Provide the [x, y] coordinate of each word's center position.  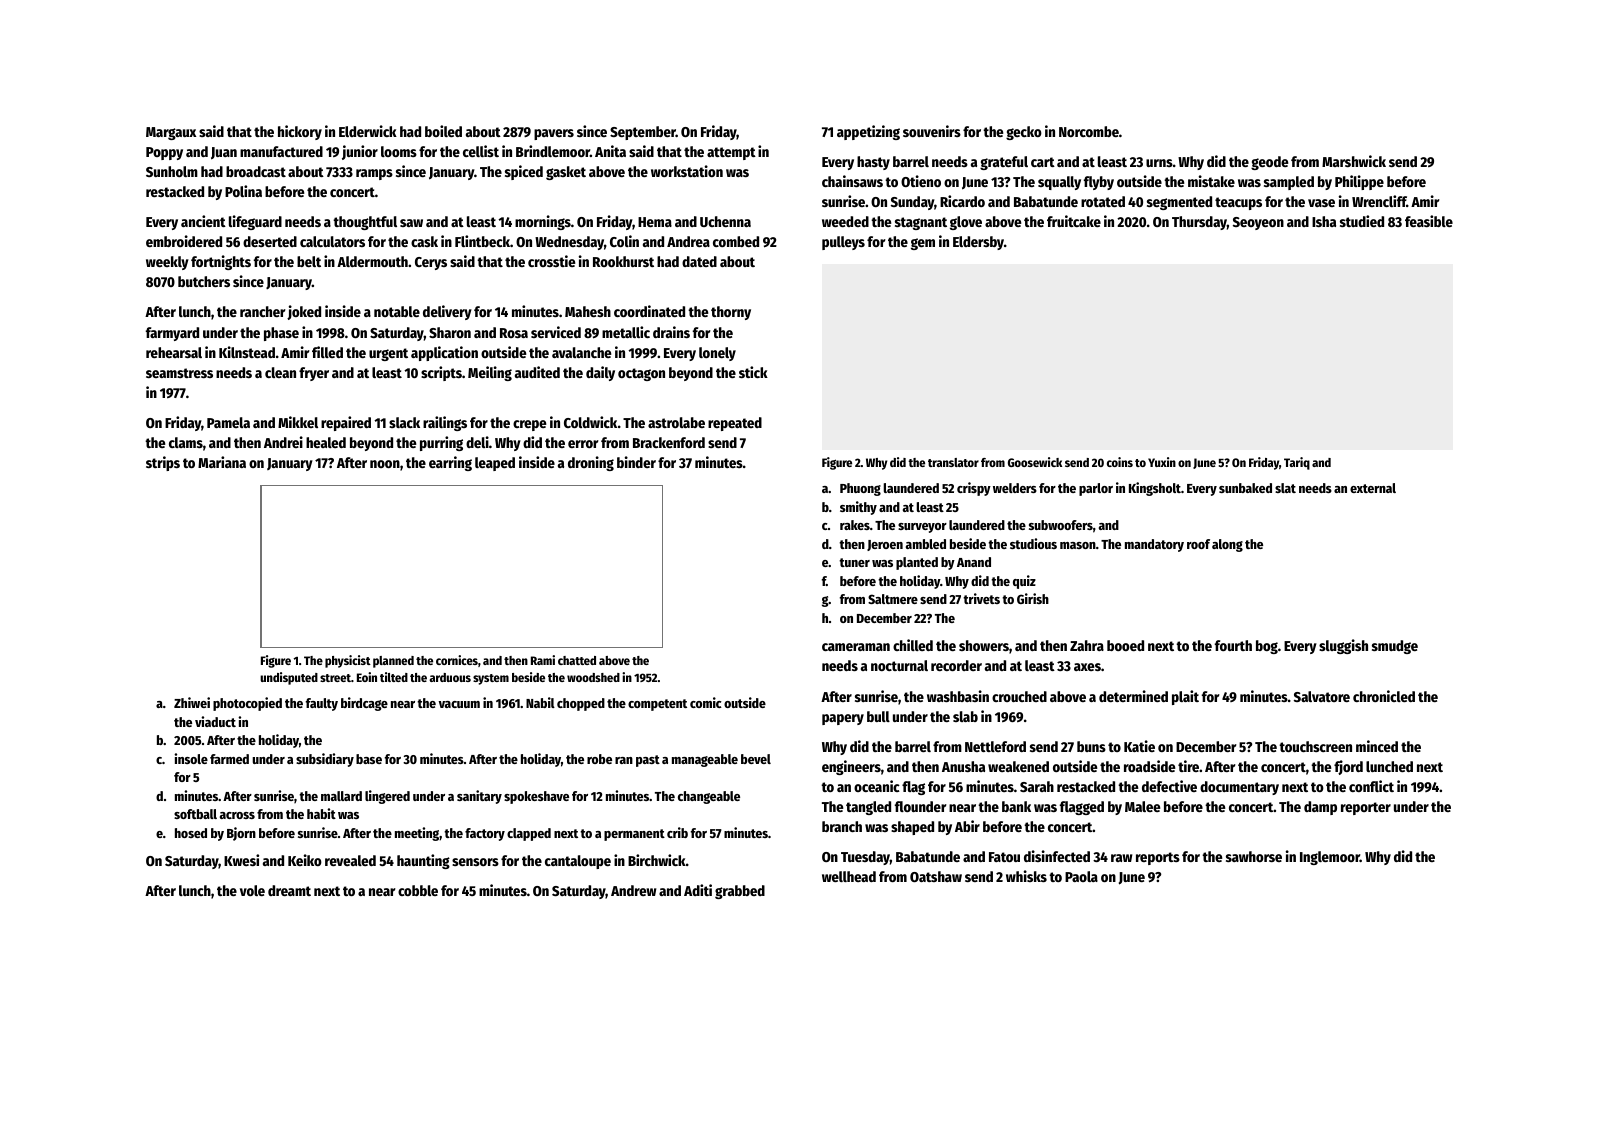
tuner [854, 562]
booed [1125, 645]
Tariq [1297, 463]
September [643, 133]
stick [753, 372]
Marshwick [1354, 161]
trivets [981, 598]
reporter [1366, 808]
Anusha [963, 766]
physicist [348, 661]
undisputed [289, 678]
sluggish [1343, 646]
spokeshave [536, 797]
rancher [263, 311]
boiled [443, 131]
